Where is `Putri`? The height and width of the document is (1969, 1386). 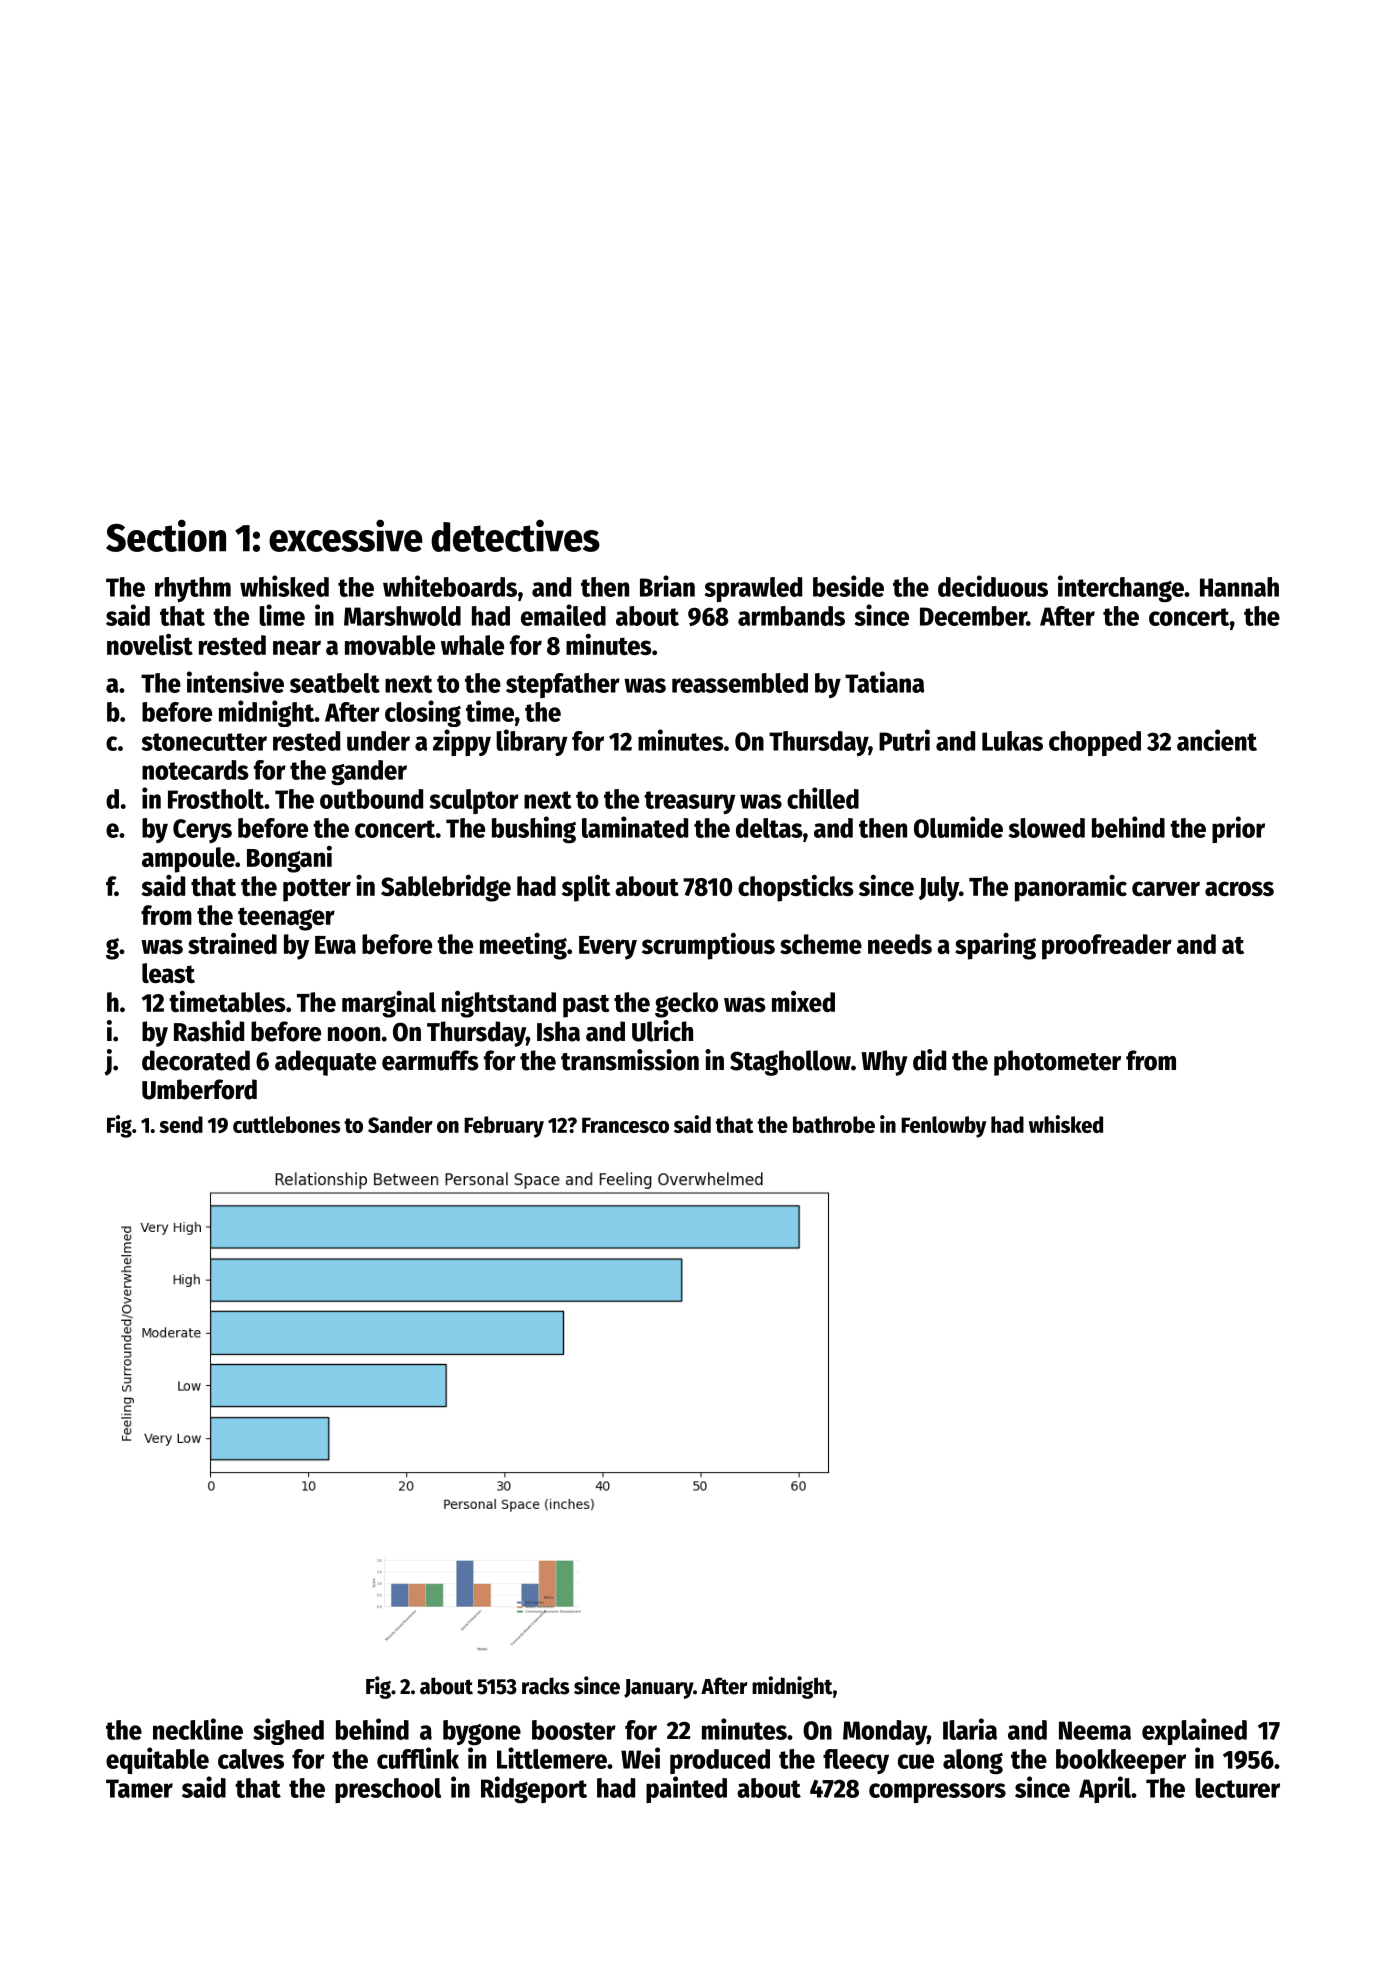 Putri is located at coordinates (904, 740).
